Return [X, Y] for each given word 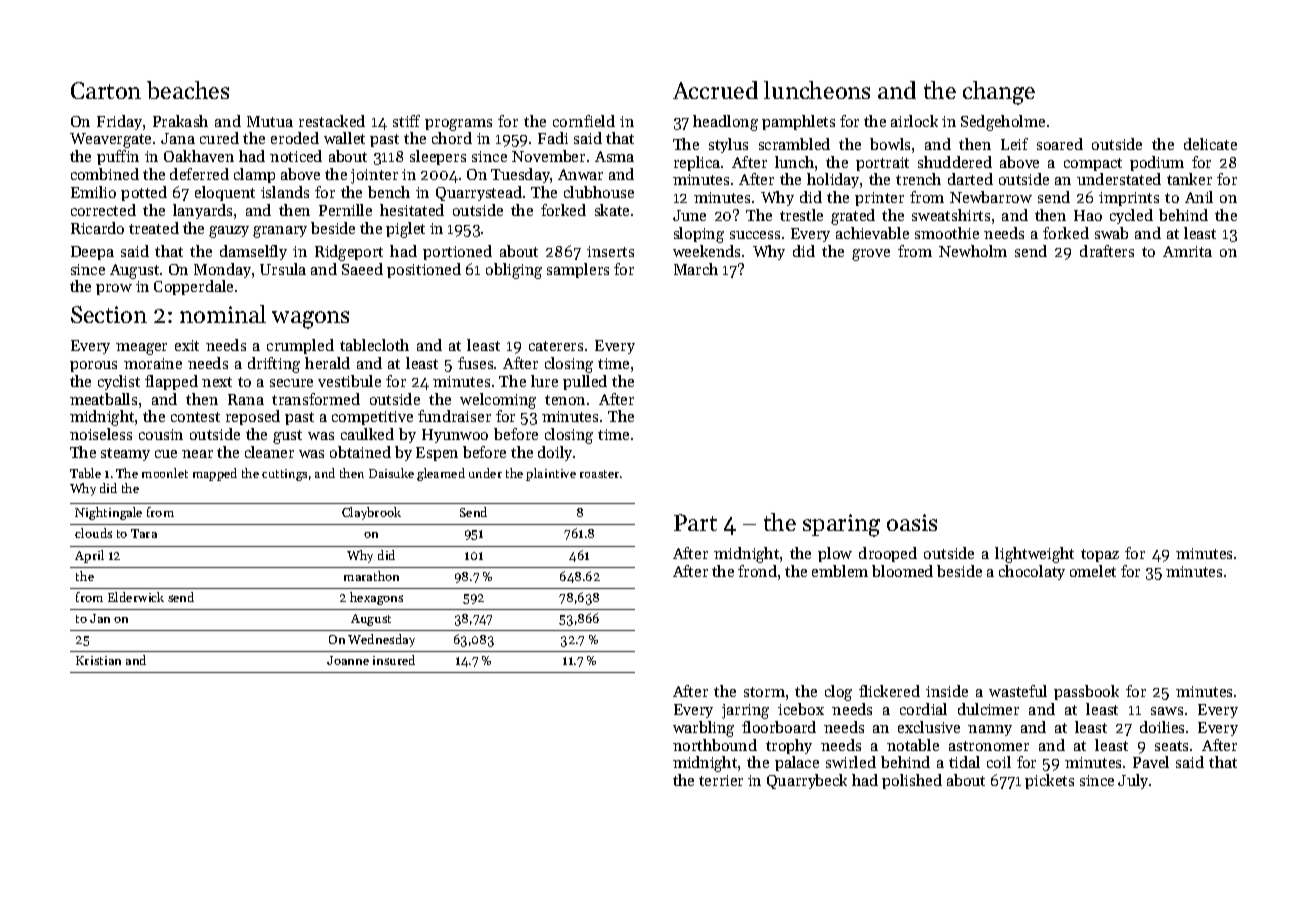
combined [105, 174]
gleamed [441, 474]
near [197, 454]
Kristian [98, 660]
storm [764, 692]
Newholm [973, 251]
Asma [614, 156]
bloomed [902, 571]
